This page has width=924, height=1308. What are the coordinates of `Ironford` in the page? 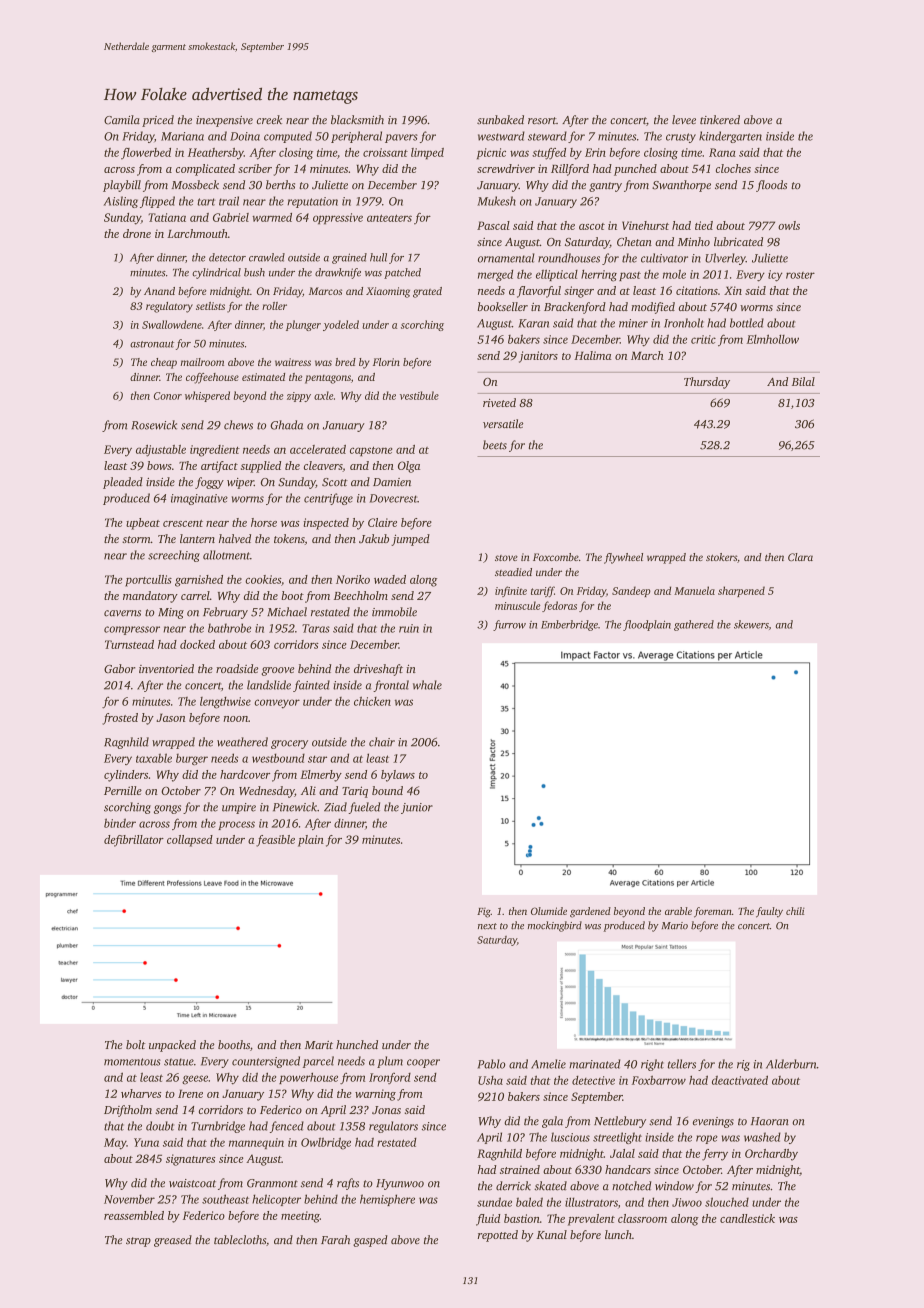 It's located at (390, 1078).
